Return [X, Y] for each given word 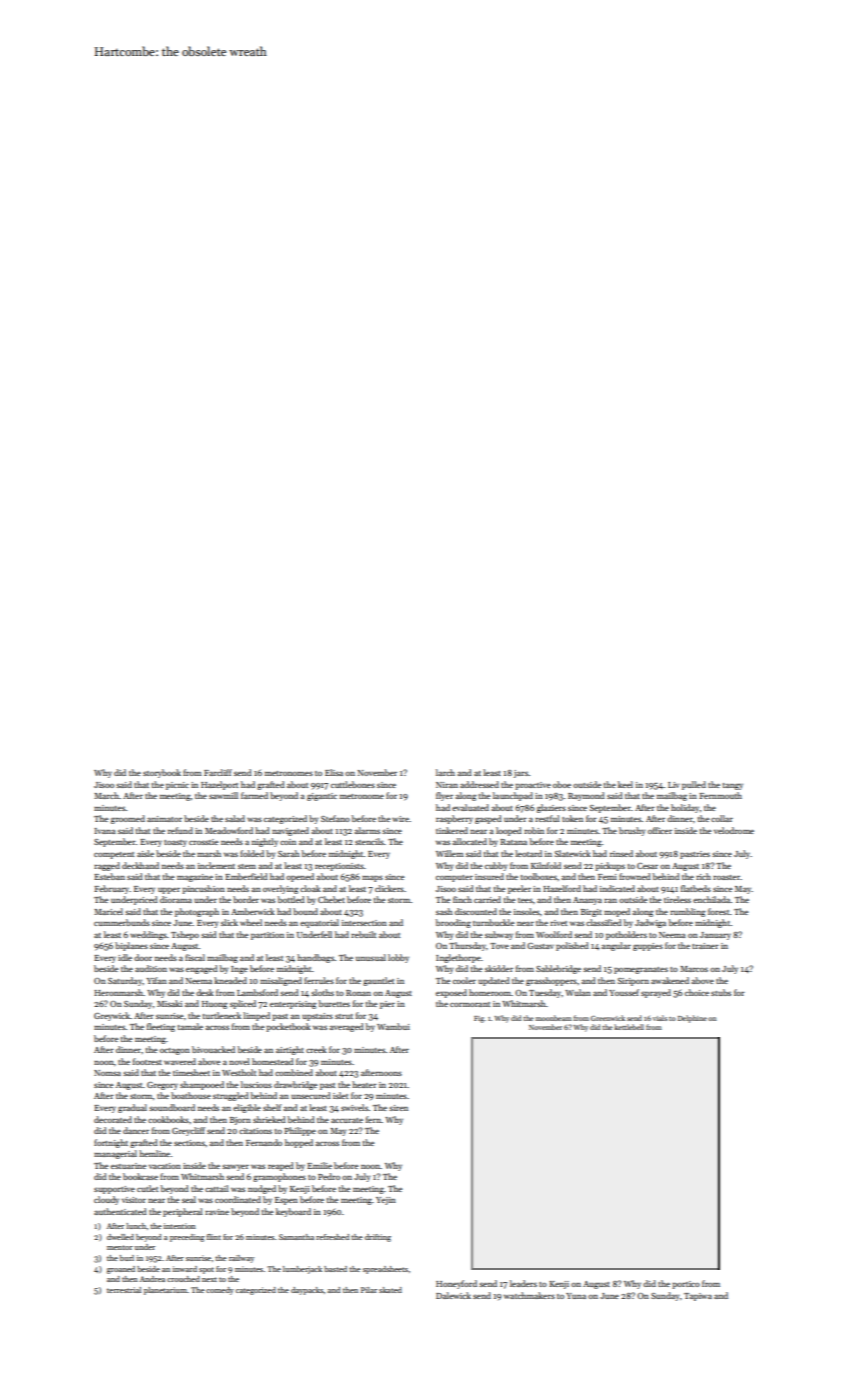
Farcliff [218, 772]
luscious [256, 1084]
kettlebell [629, 1027]
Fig [479, 1019]
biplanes [131, 946]
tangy [733, 786]
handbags [316, 958]
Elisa [334, 772]
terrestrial [124, 1290]
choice [697, 992]
